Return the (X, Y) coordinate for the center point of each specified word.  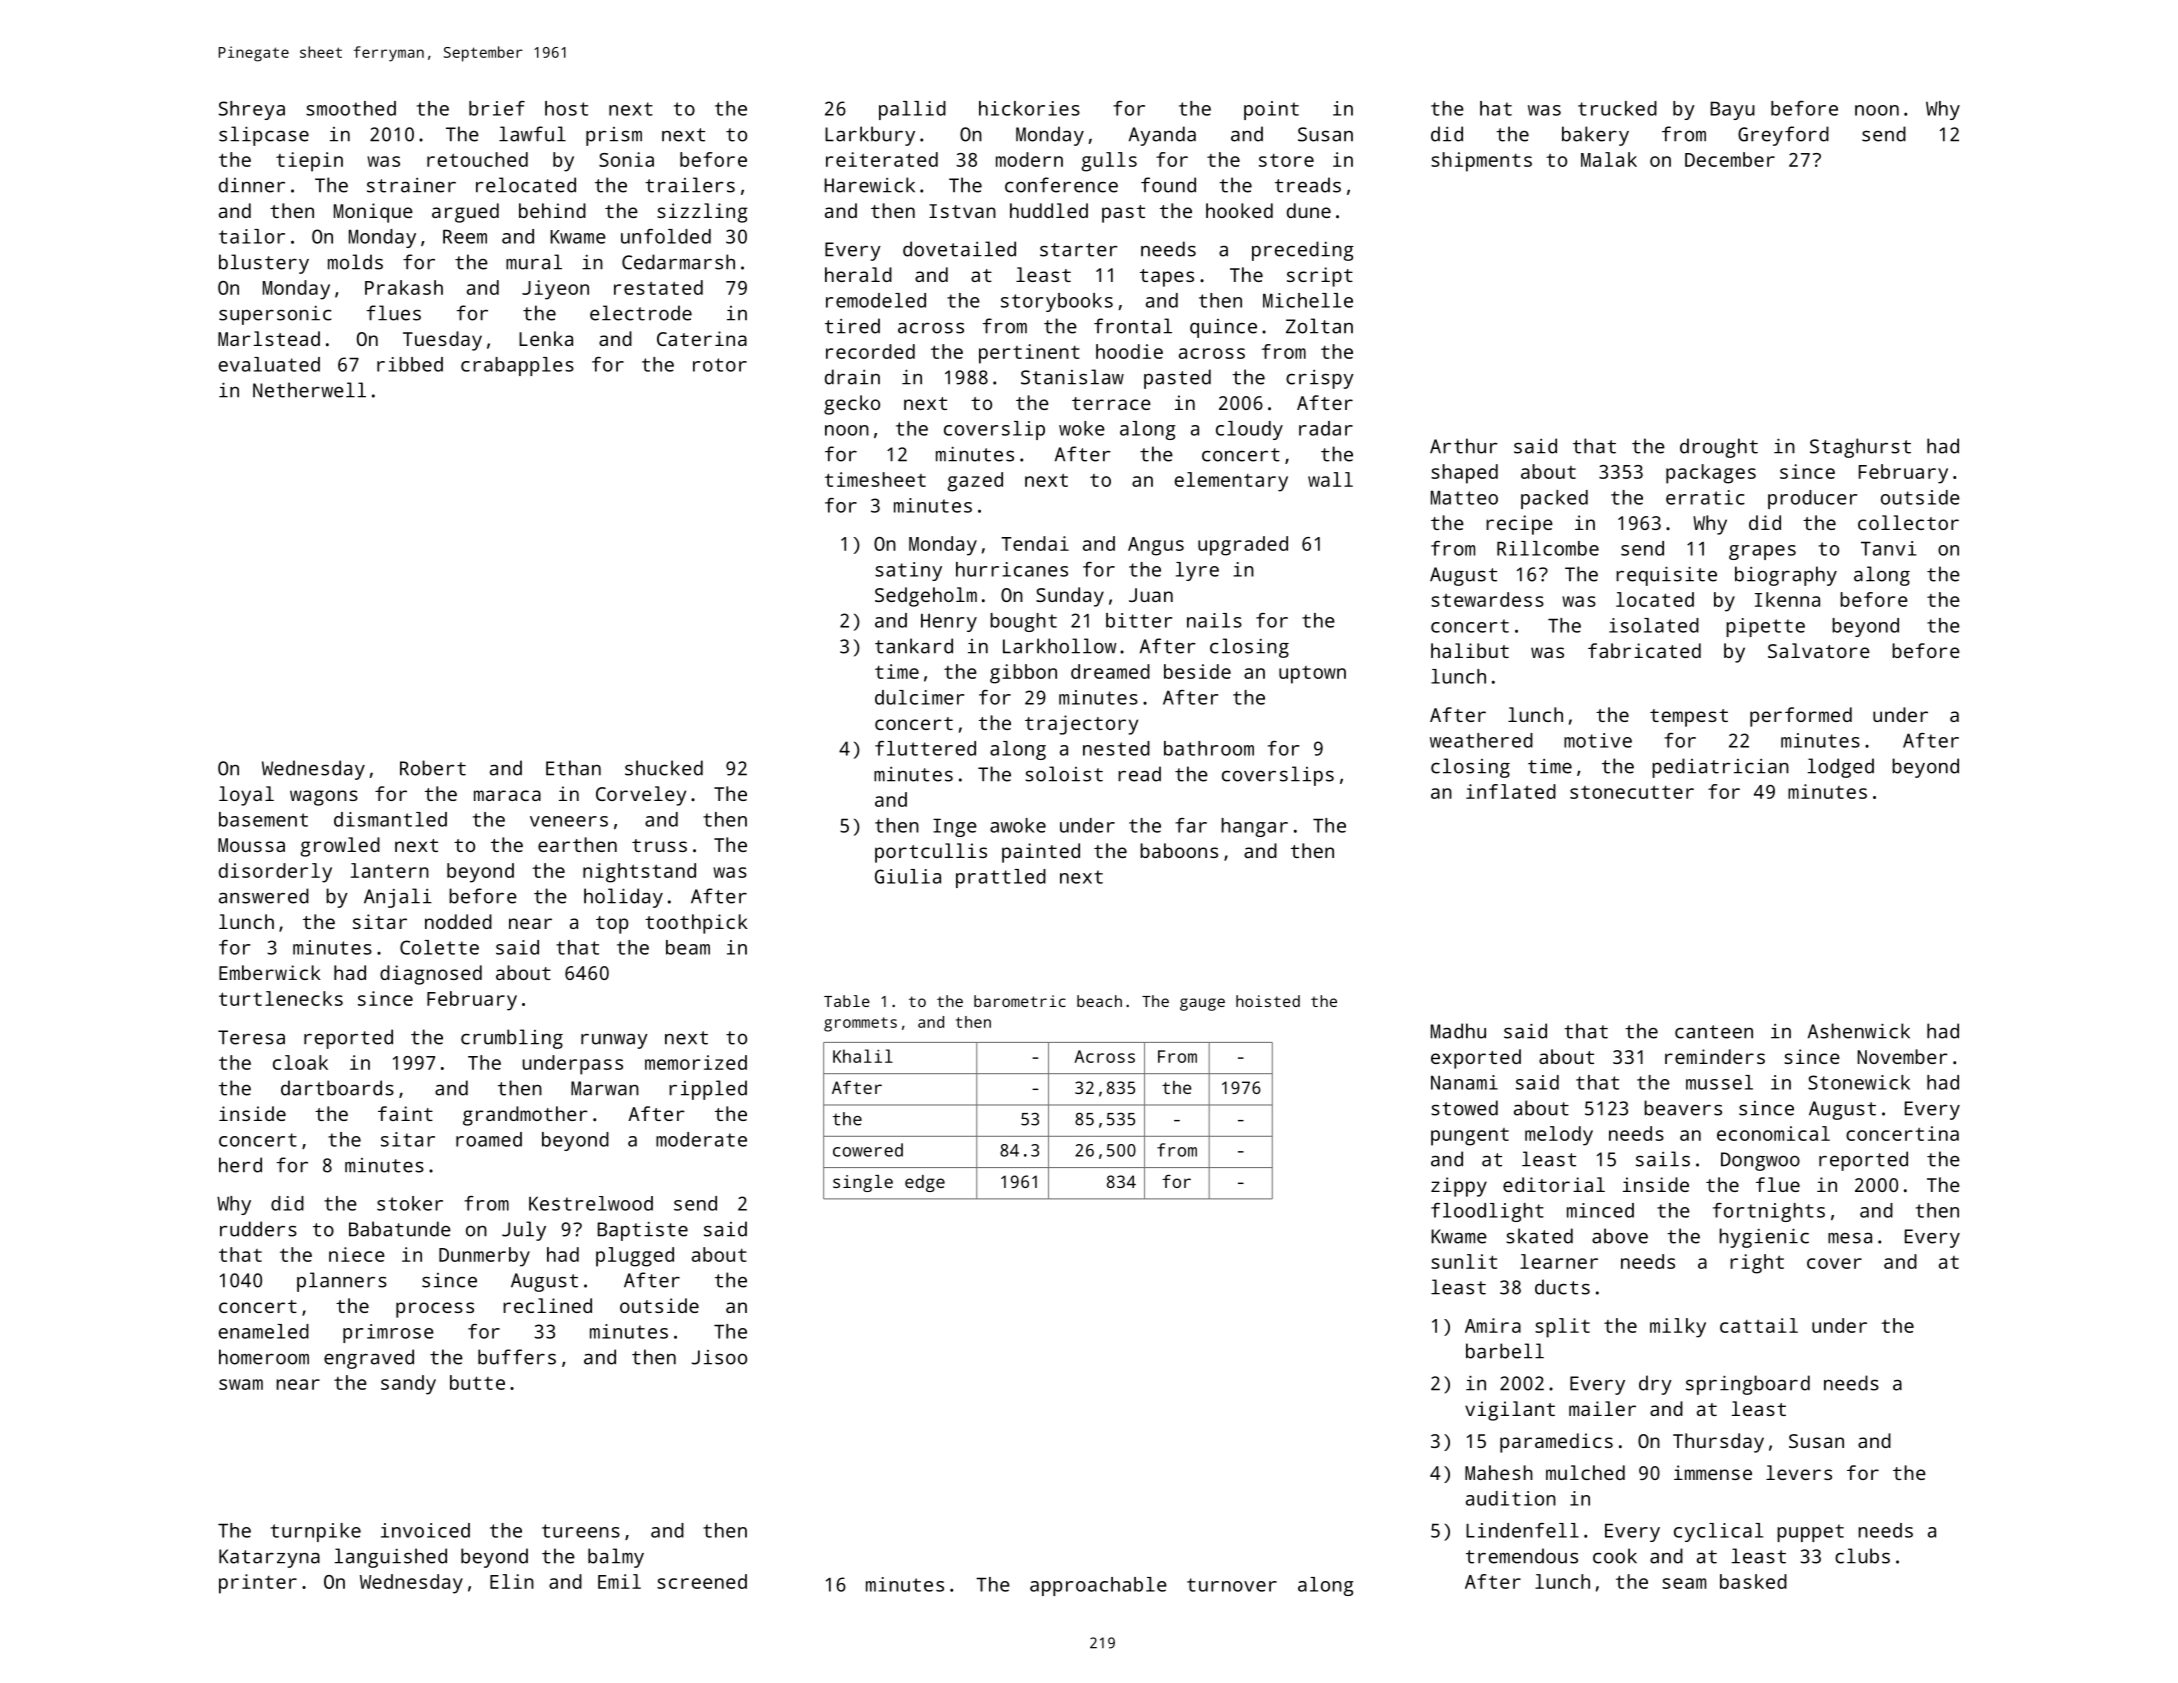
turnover (1232, 1585)
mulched (1585, 1472)
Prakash (404, 287)
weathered (1481, 740)
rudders (258, 1229)
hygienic (1764, 1238)
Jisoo (719, 1357)
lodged (1841, 768)
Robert (433, 768)
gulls (1109, 162)
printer (258, 1584)
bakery (1595, 136)
